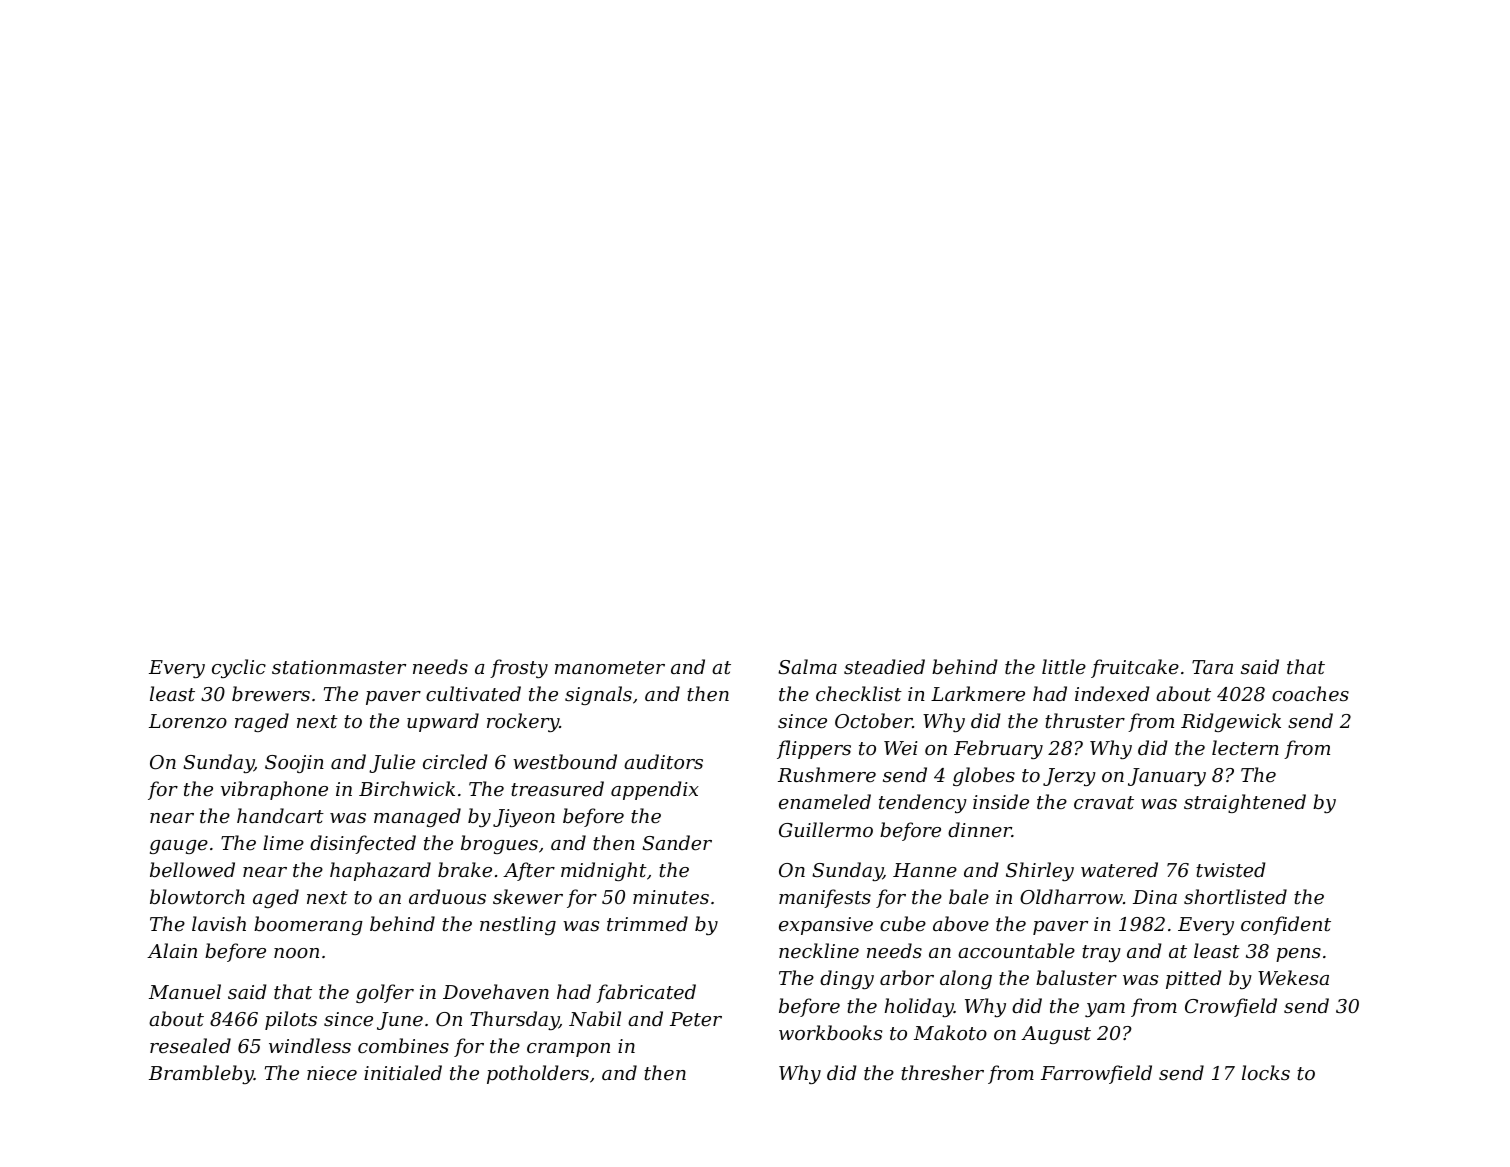  Describe the element at coordinates (942, 1072) in the image. I see `thresher` at that location.
